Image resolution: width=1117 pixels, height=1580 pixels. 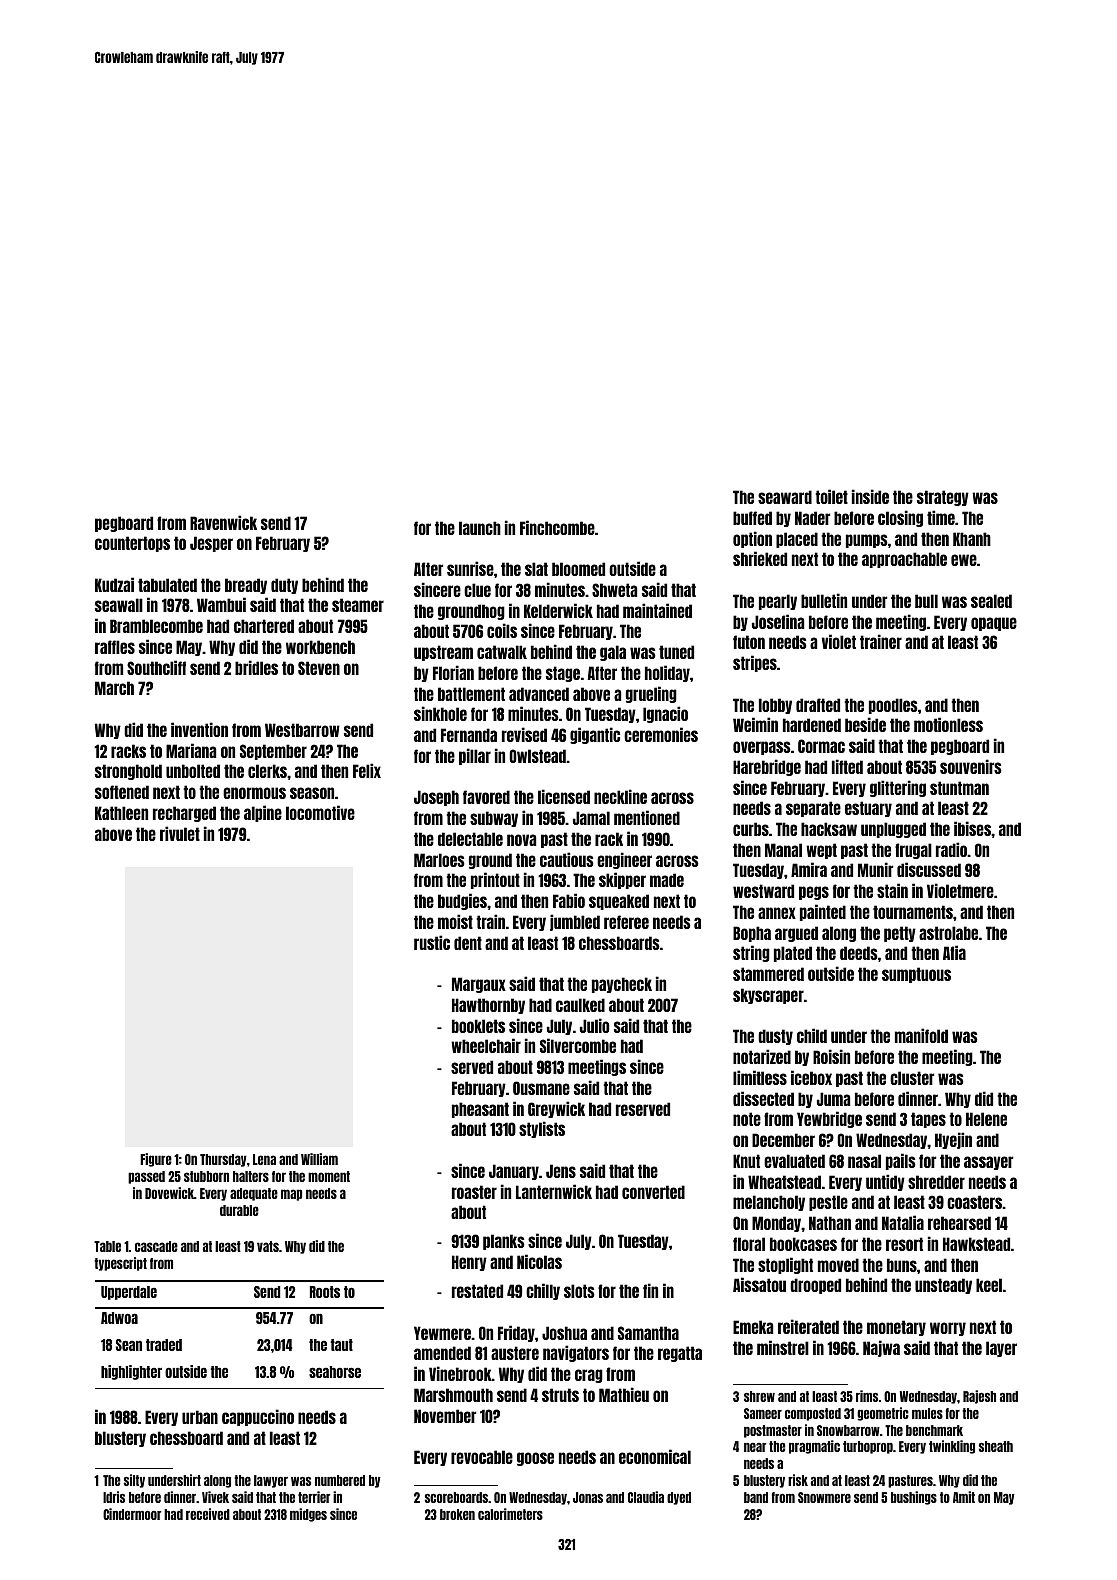 What do you see at coordinates (268, 1246) in the screenshot?
I see `vats` at bounding box center [268, 1246].
